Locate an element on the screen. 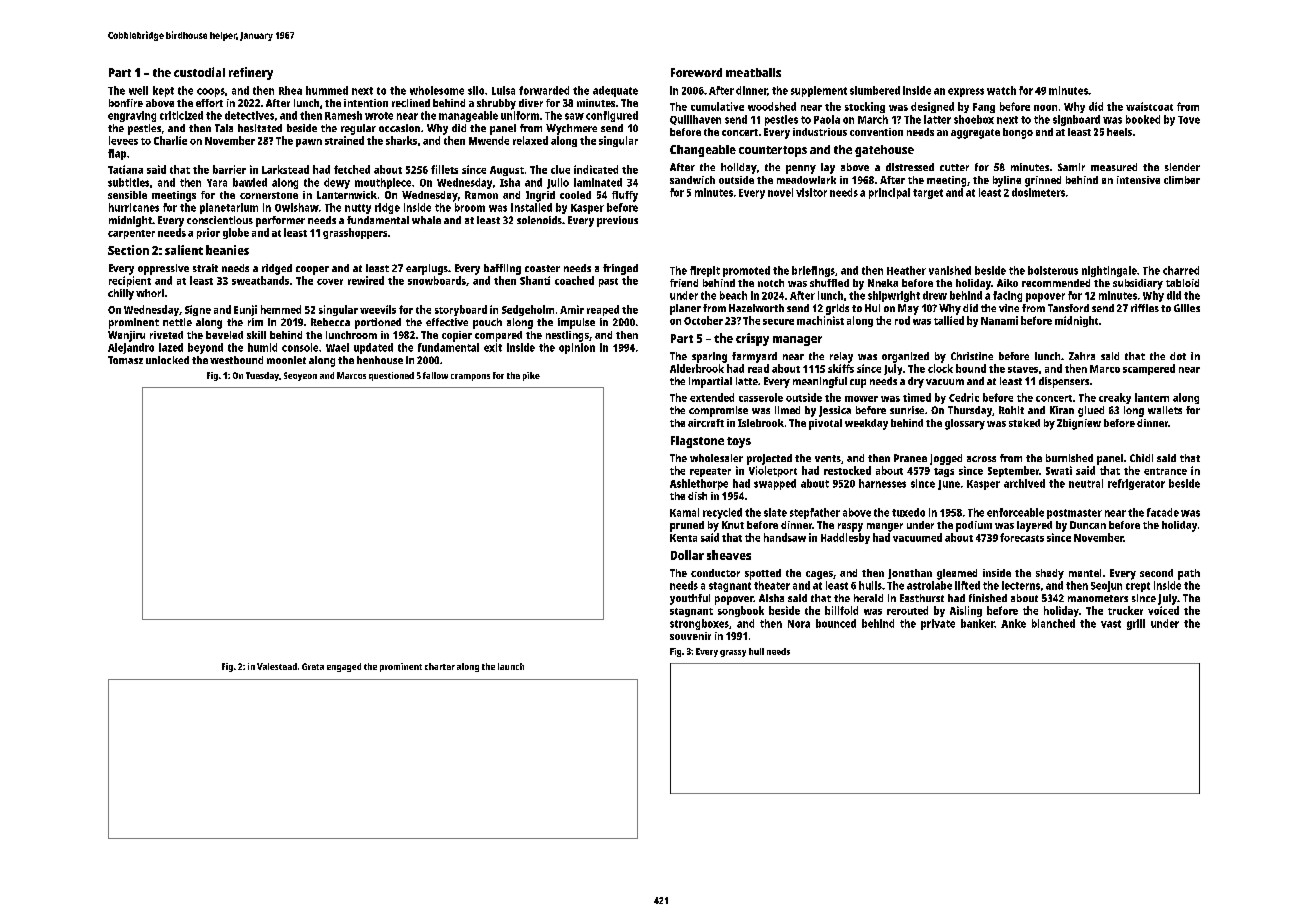 This screenshot has width=1308, height=924. Wanjiru is located at coordinates (126, 336).
